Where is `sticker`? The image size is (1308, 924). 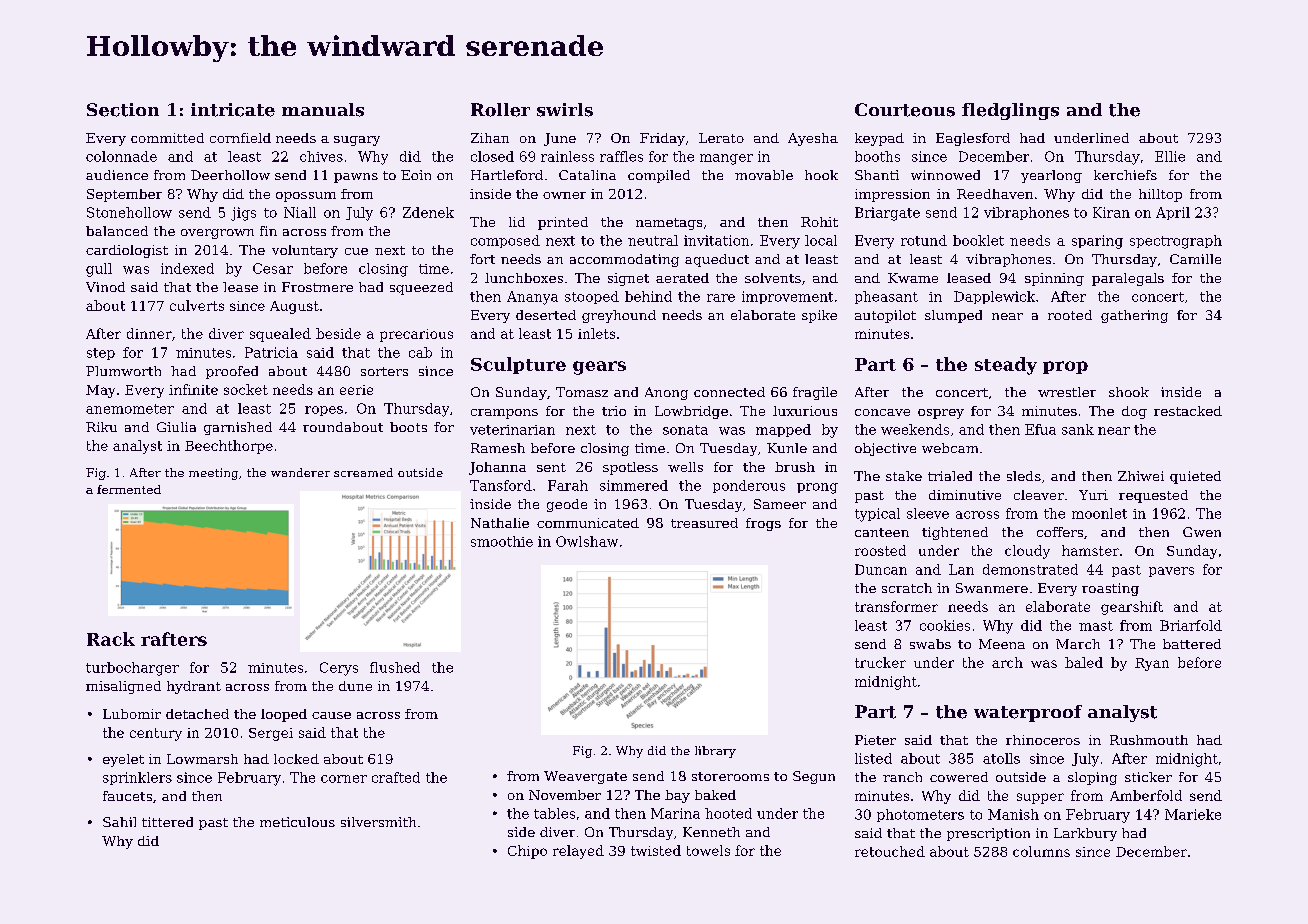 sticker is located at coordinates (1148, 777).
